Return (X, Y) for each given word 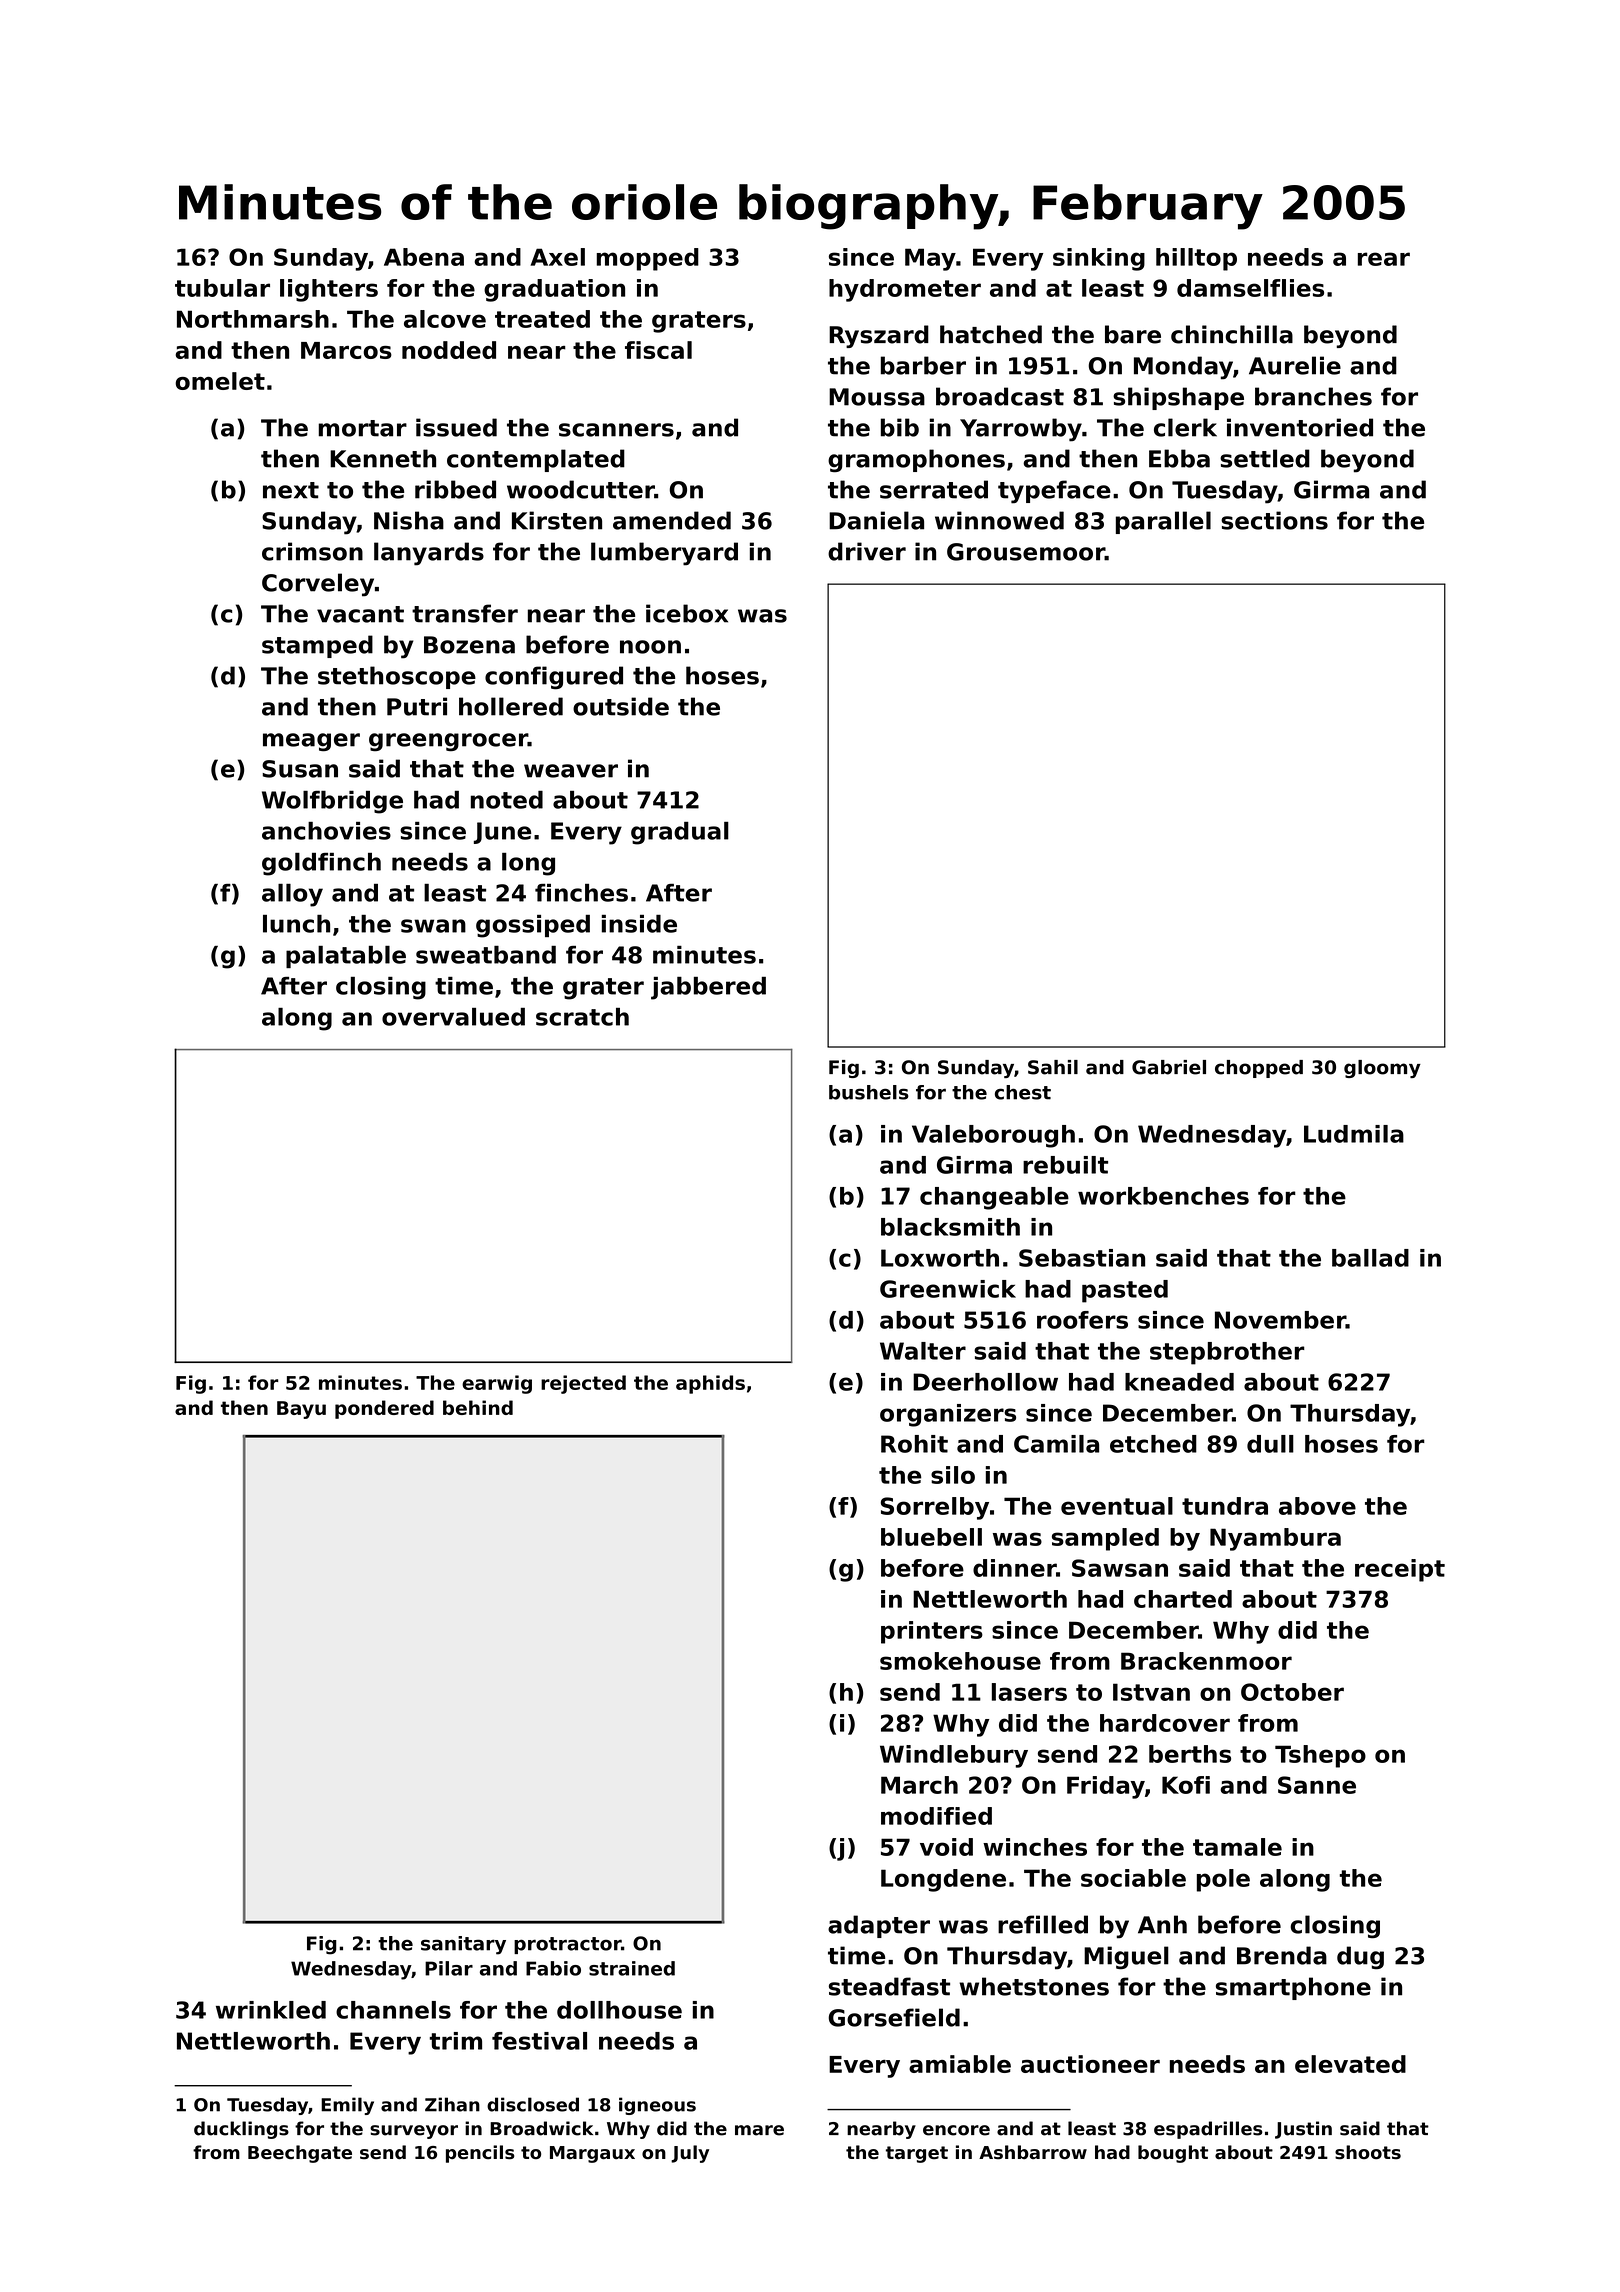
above (1317, 1506)
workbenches (1163, 1196)
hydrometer (905, 290)
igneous (657, 2106)
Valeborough (993, 1136)
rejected (583, 1384)
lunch (296, 923)
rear (1384, 259)
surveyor (414, 2132)
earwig (497, 1384)
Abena (424, 257)
